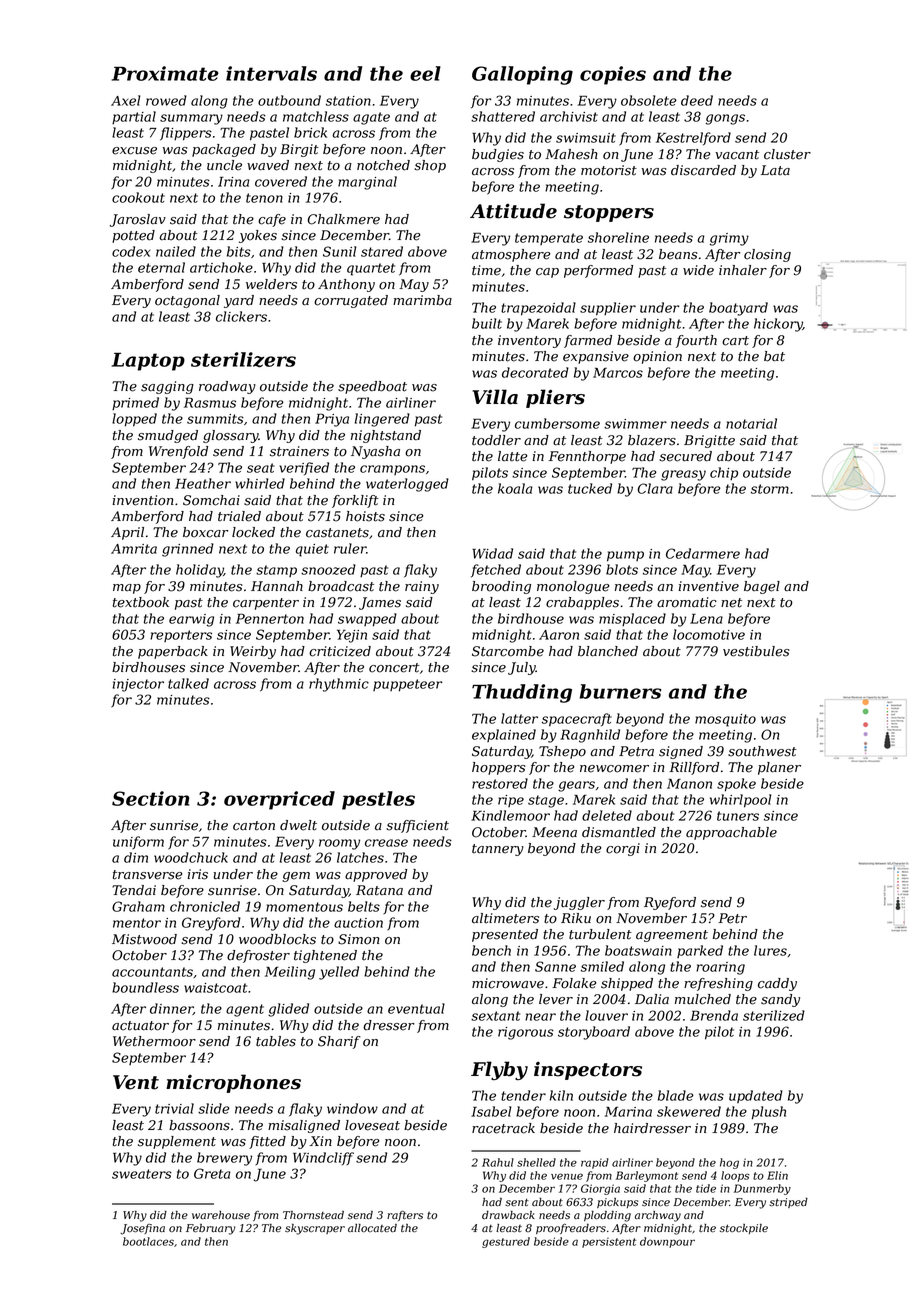 This document has height=1308, width=924. What do you see at coordinates (221, 1215) in the document?
I see `warehouse` at bounding box center [221, 1215].
